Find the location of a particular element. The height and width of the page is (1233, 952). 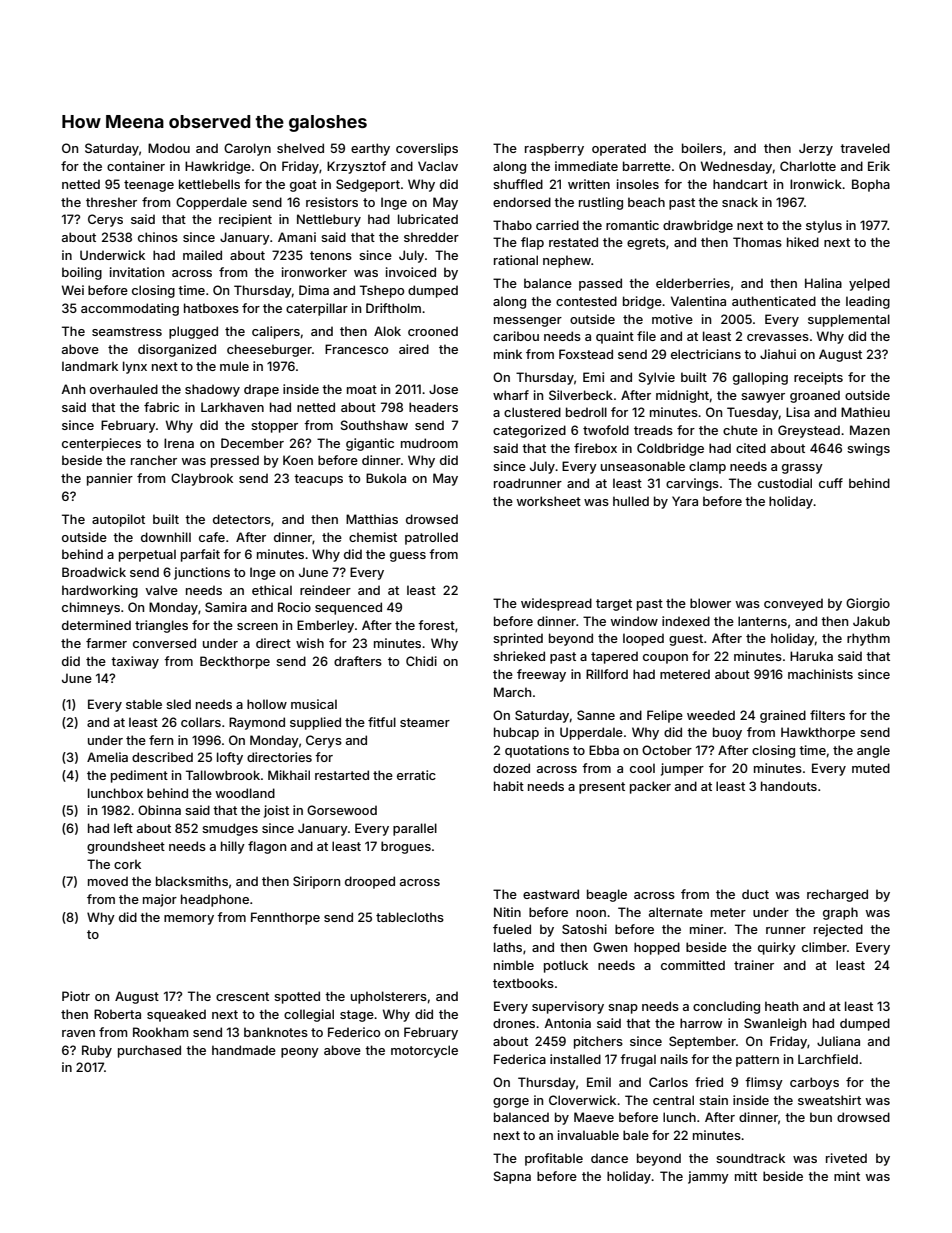

Ruby is located at coordinates (97, 1051).
